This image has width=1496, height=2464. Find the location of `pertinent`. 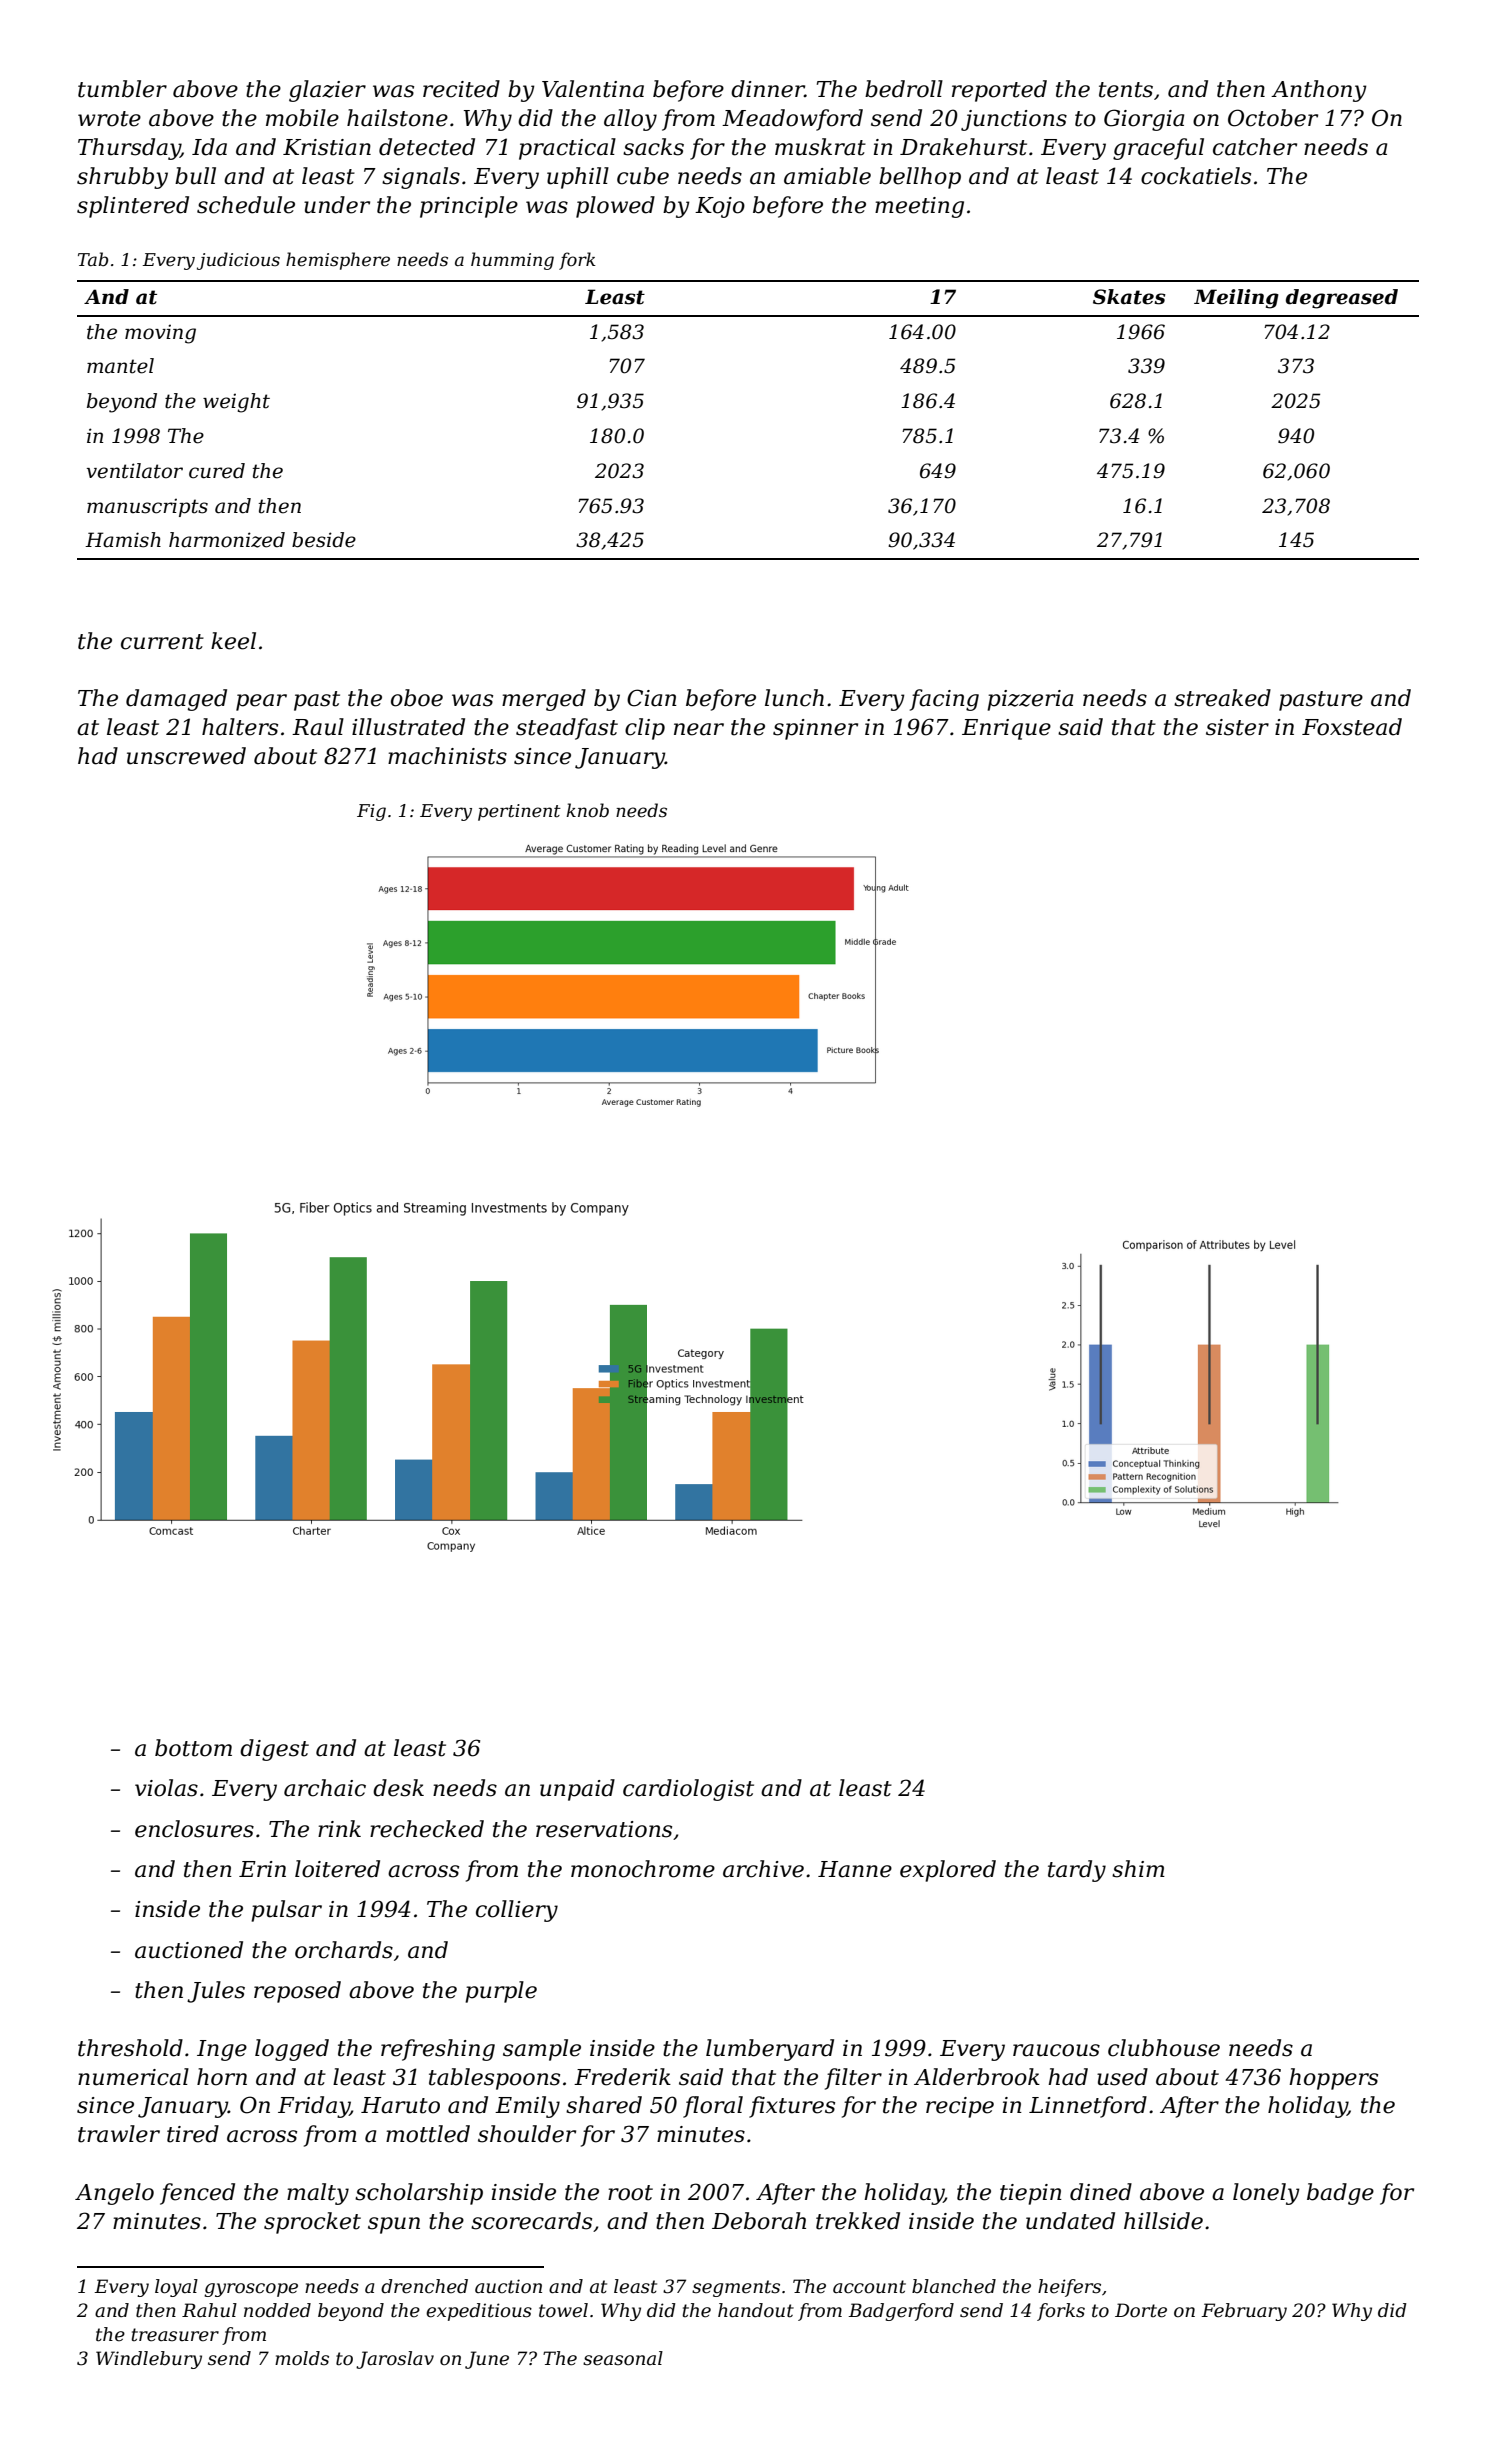

pertinent is located at coordinates (519, 812).
